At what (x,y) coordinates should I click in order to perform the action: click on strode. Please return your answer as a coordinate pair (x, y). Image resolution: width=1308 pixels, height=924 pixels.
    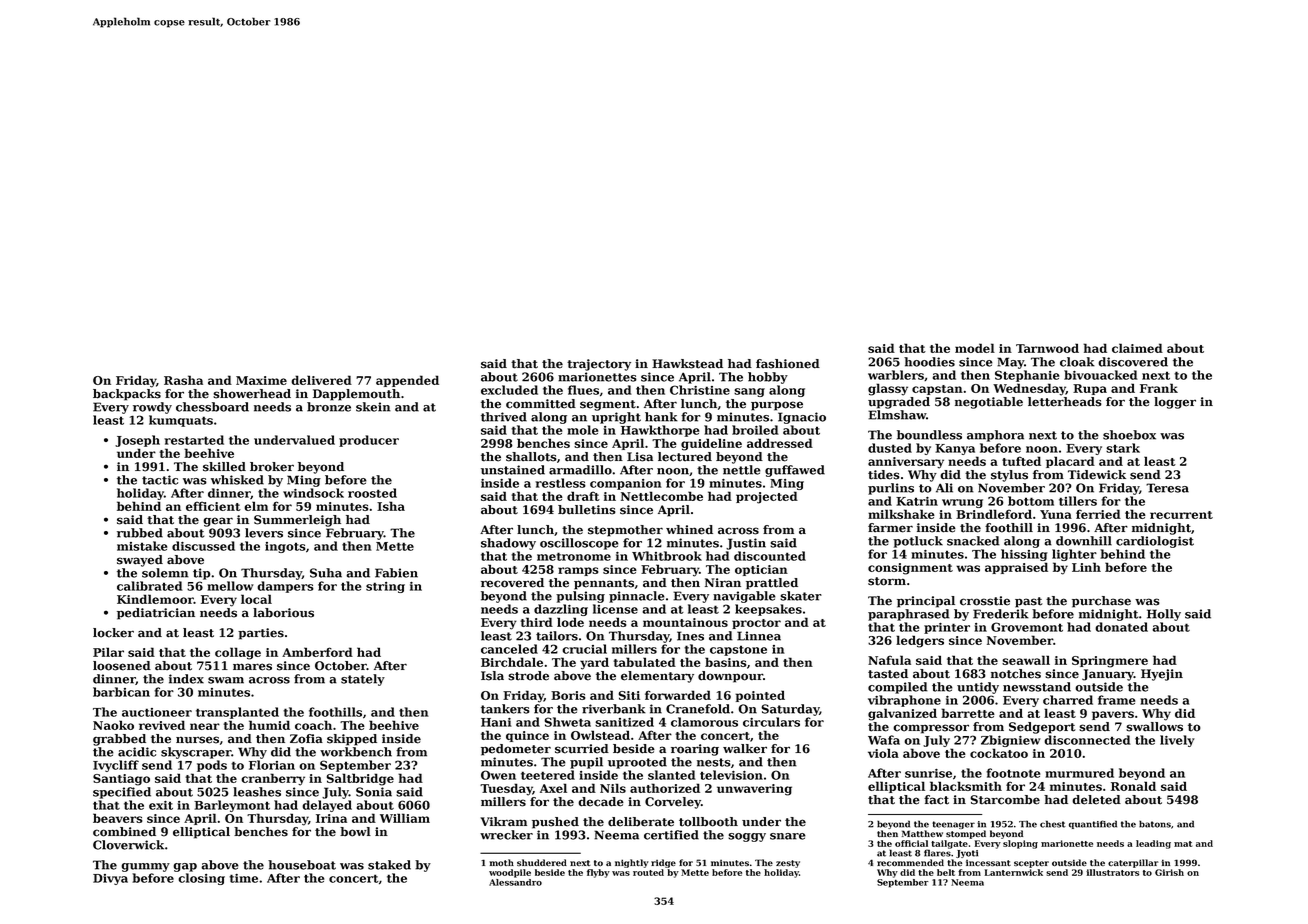
    Looking at the image, I should click on (528, 676).
